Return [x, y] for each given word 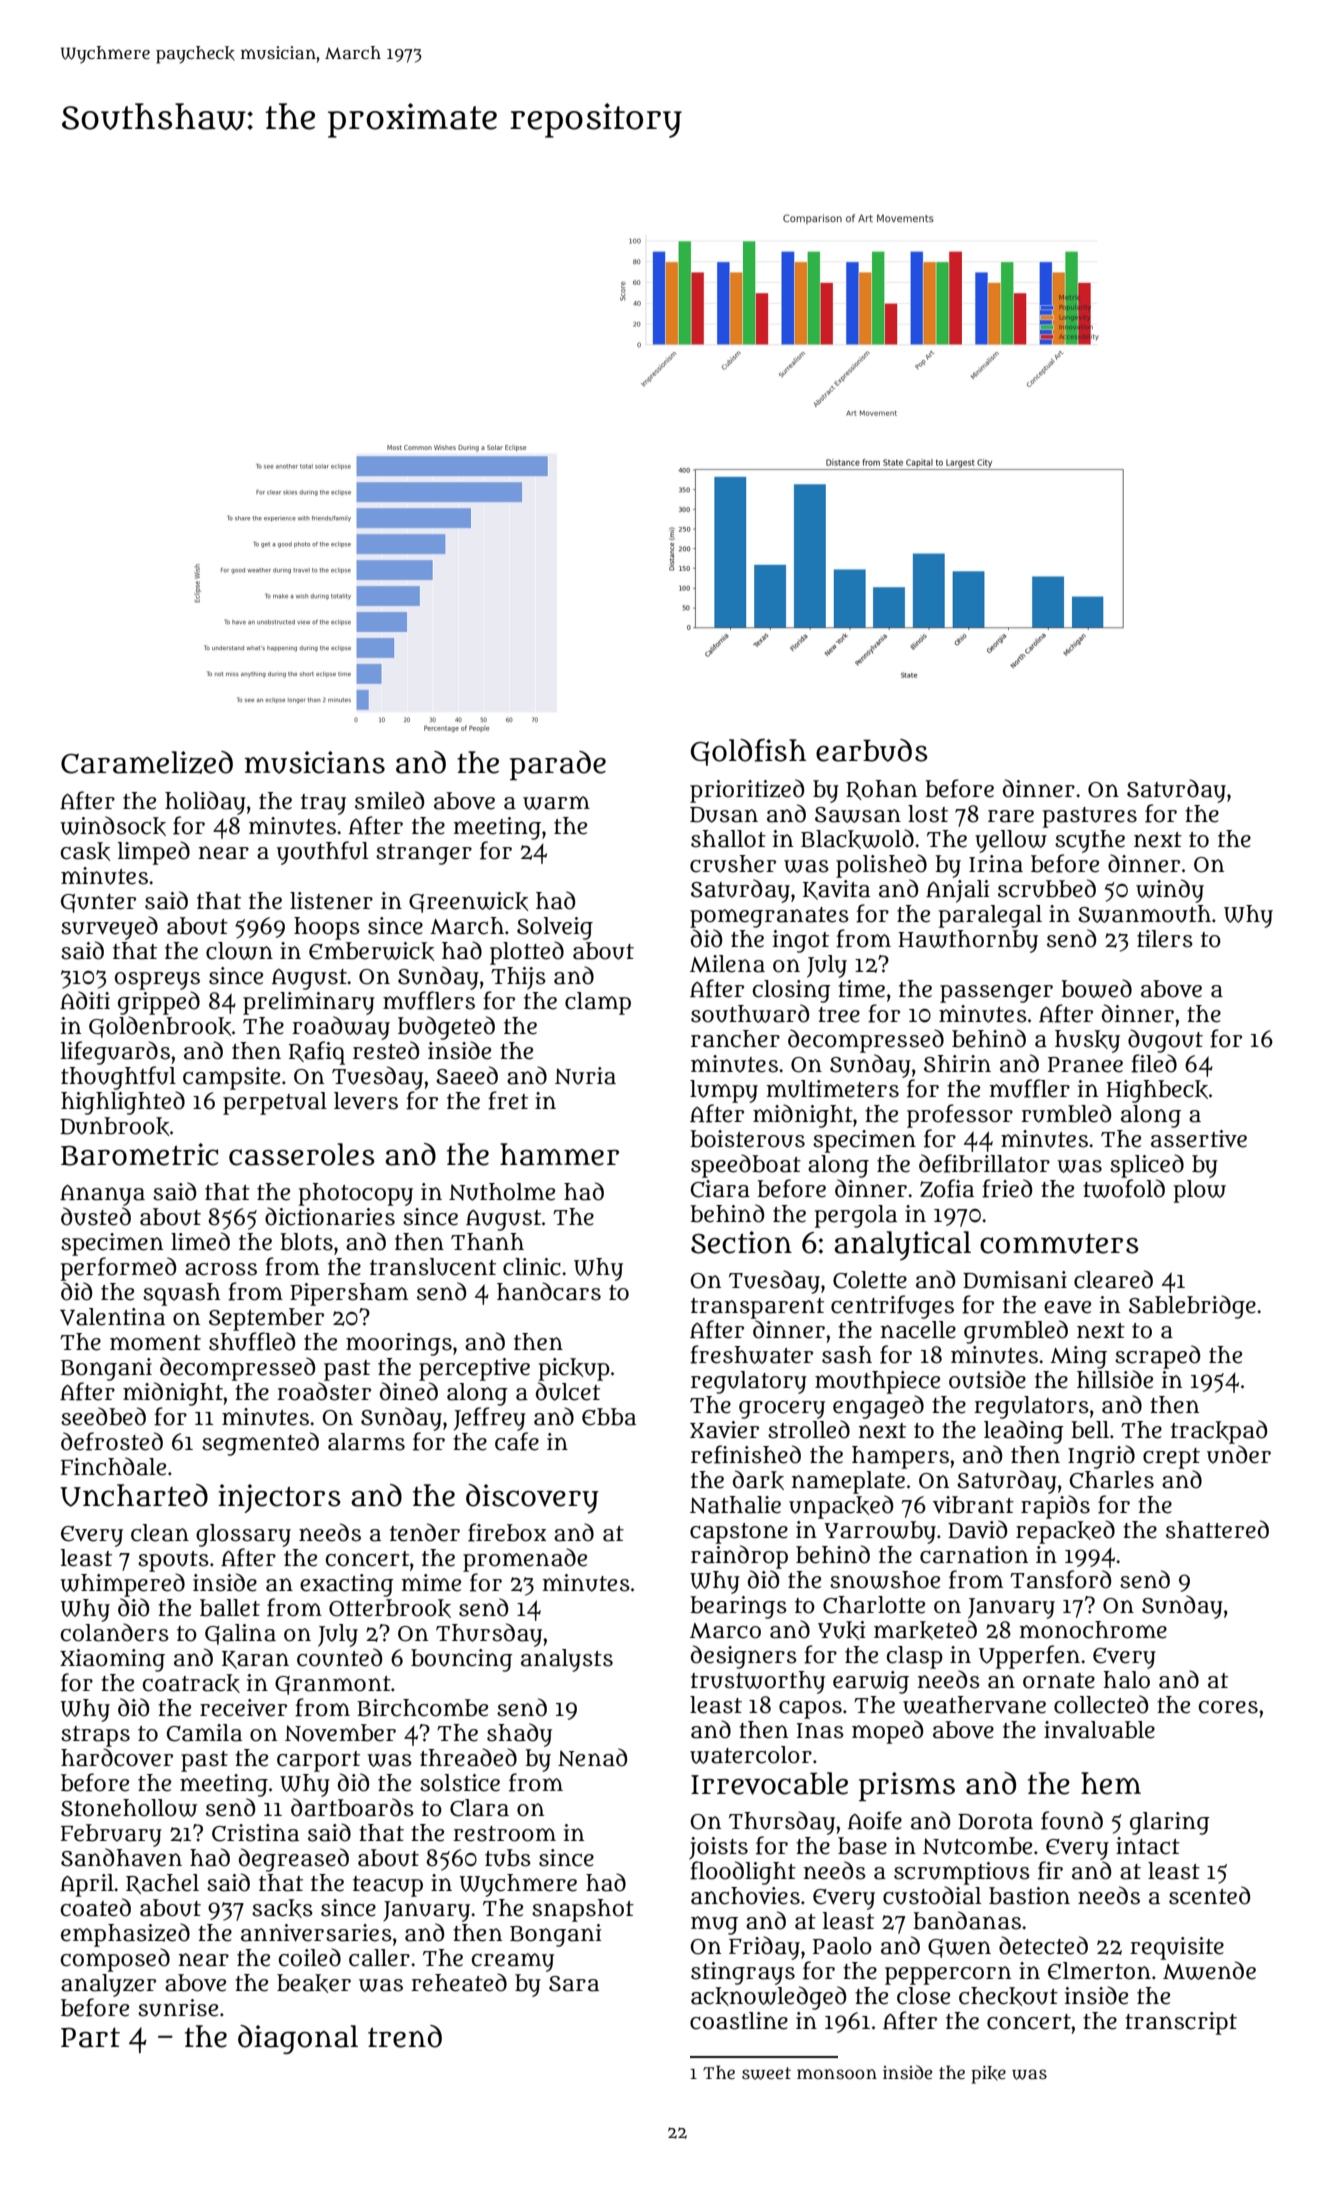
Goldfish [748, 752]
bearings [738, 1607]
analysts [567, 1660]
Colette [870, 1280]
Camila [204, 1733]
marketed [925, 1630]
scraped [1157, 1357]
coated [96, 1907]
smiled [389, 800]
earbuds [872, 750]
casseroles [302, 1154]
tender [425, 1532]
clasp [915, 1657]
